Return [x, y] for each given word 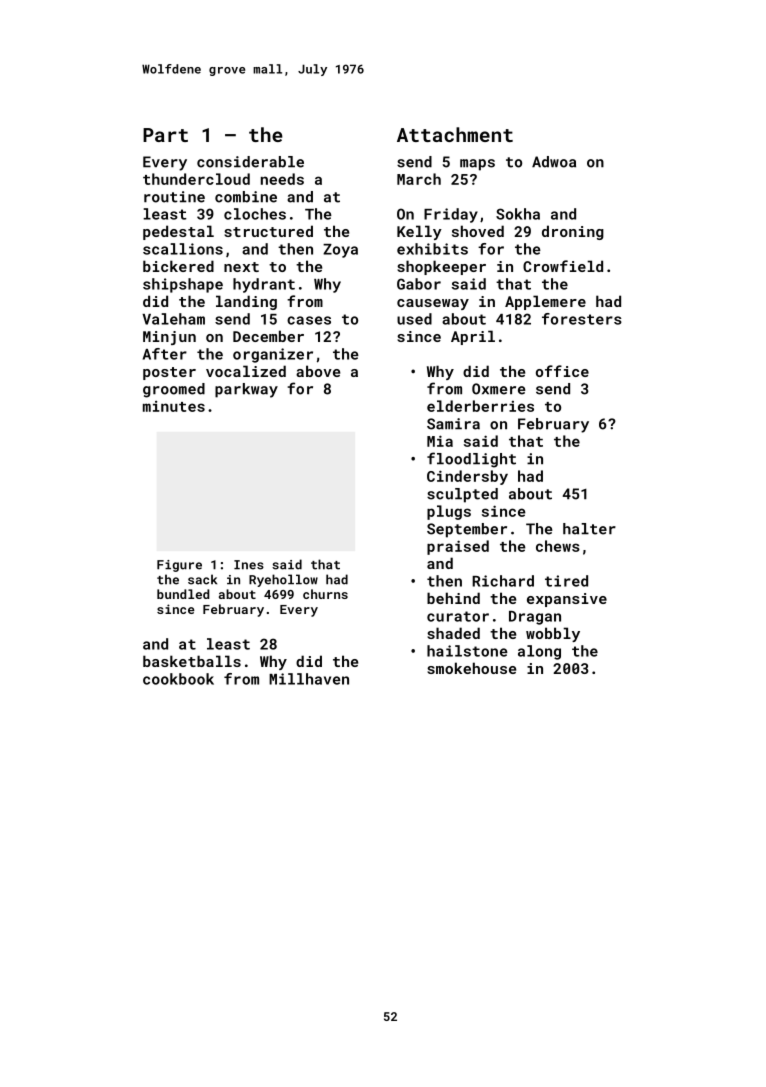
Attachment [455, 134]
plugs [449, 512]
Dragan [535, 618]
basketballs [192, 661]
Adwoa [554, 162]
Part [165, 135]
